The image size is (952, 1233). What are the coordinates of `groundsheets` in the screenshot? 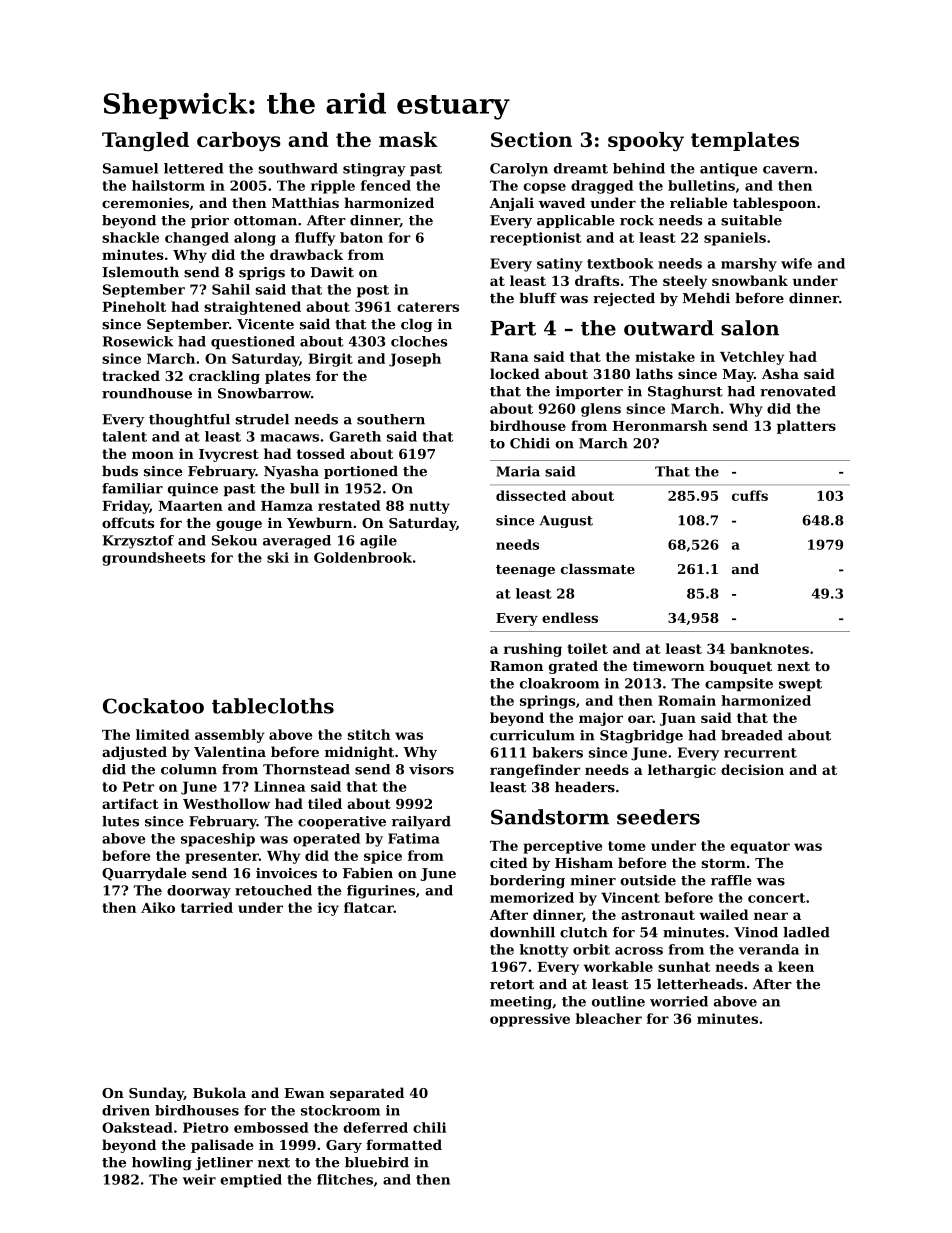 It's located at (153, 559).
